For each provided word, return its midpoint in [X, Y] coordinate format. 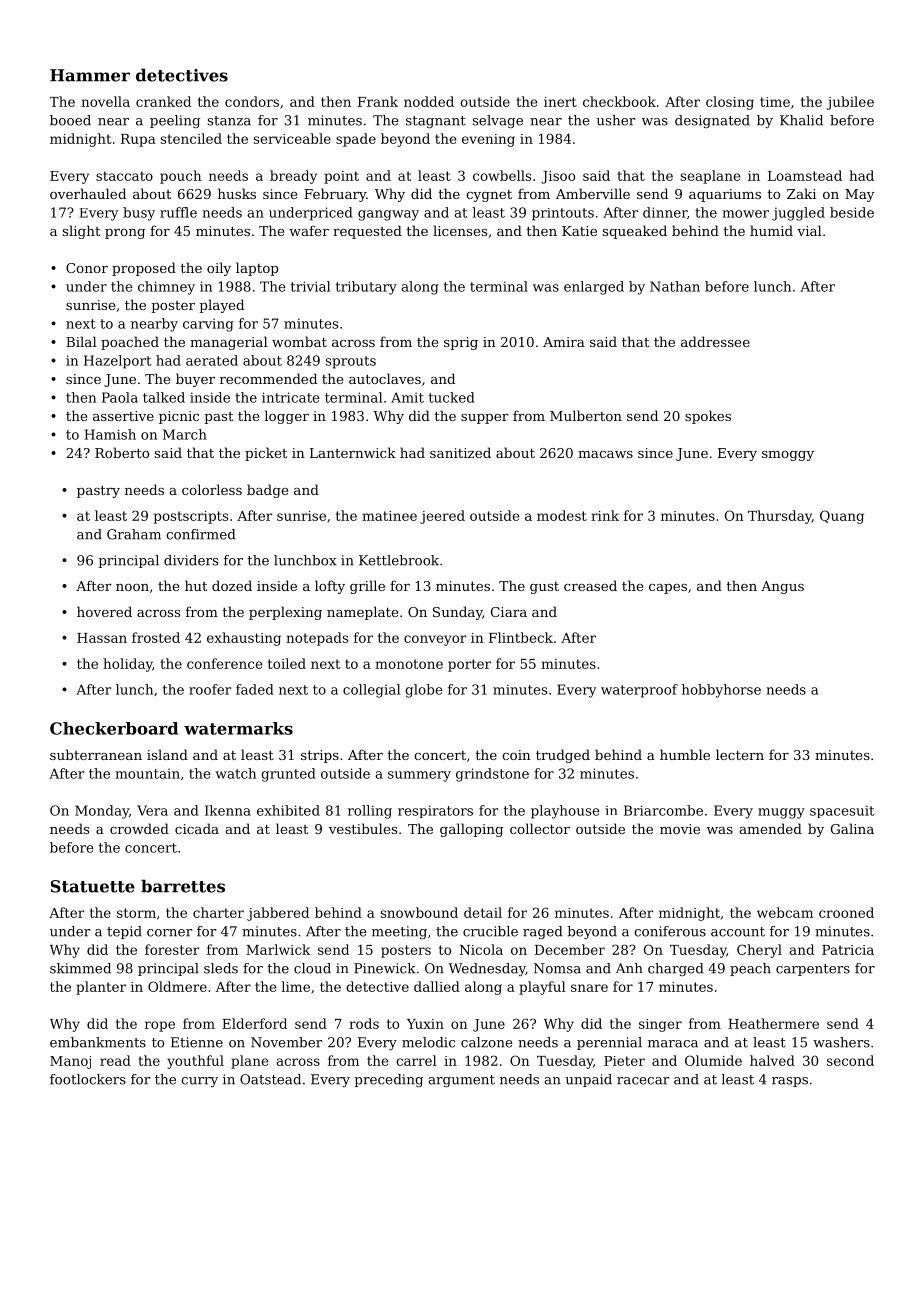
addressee [715, 341]
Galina [852, 828]
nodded [429, 101]
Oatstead [270, 1079]
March [185, 434]
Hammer [90, 75]
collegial [371, 691]
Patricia [848, 950]
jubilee [850, 103]
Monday [102, 812]
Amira [564, 342]
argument [461, 1081]
